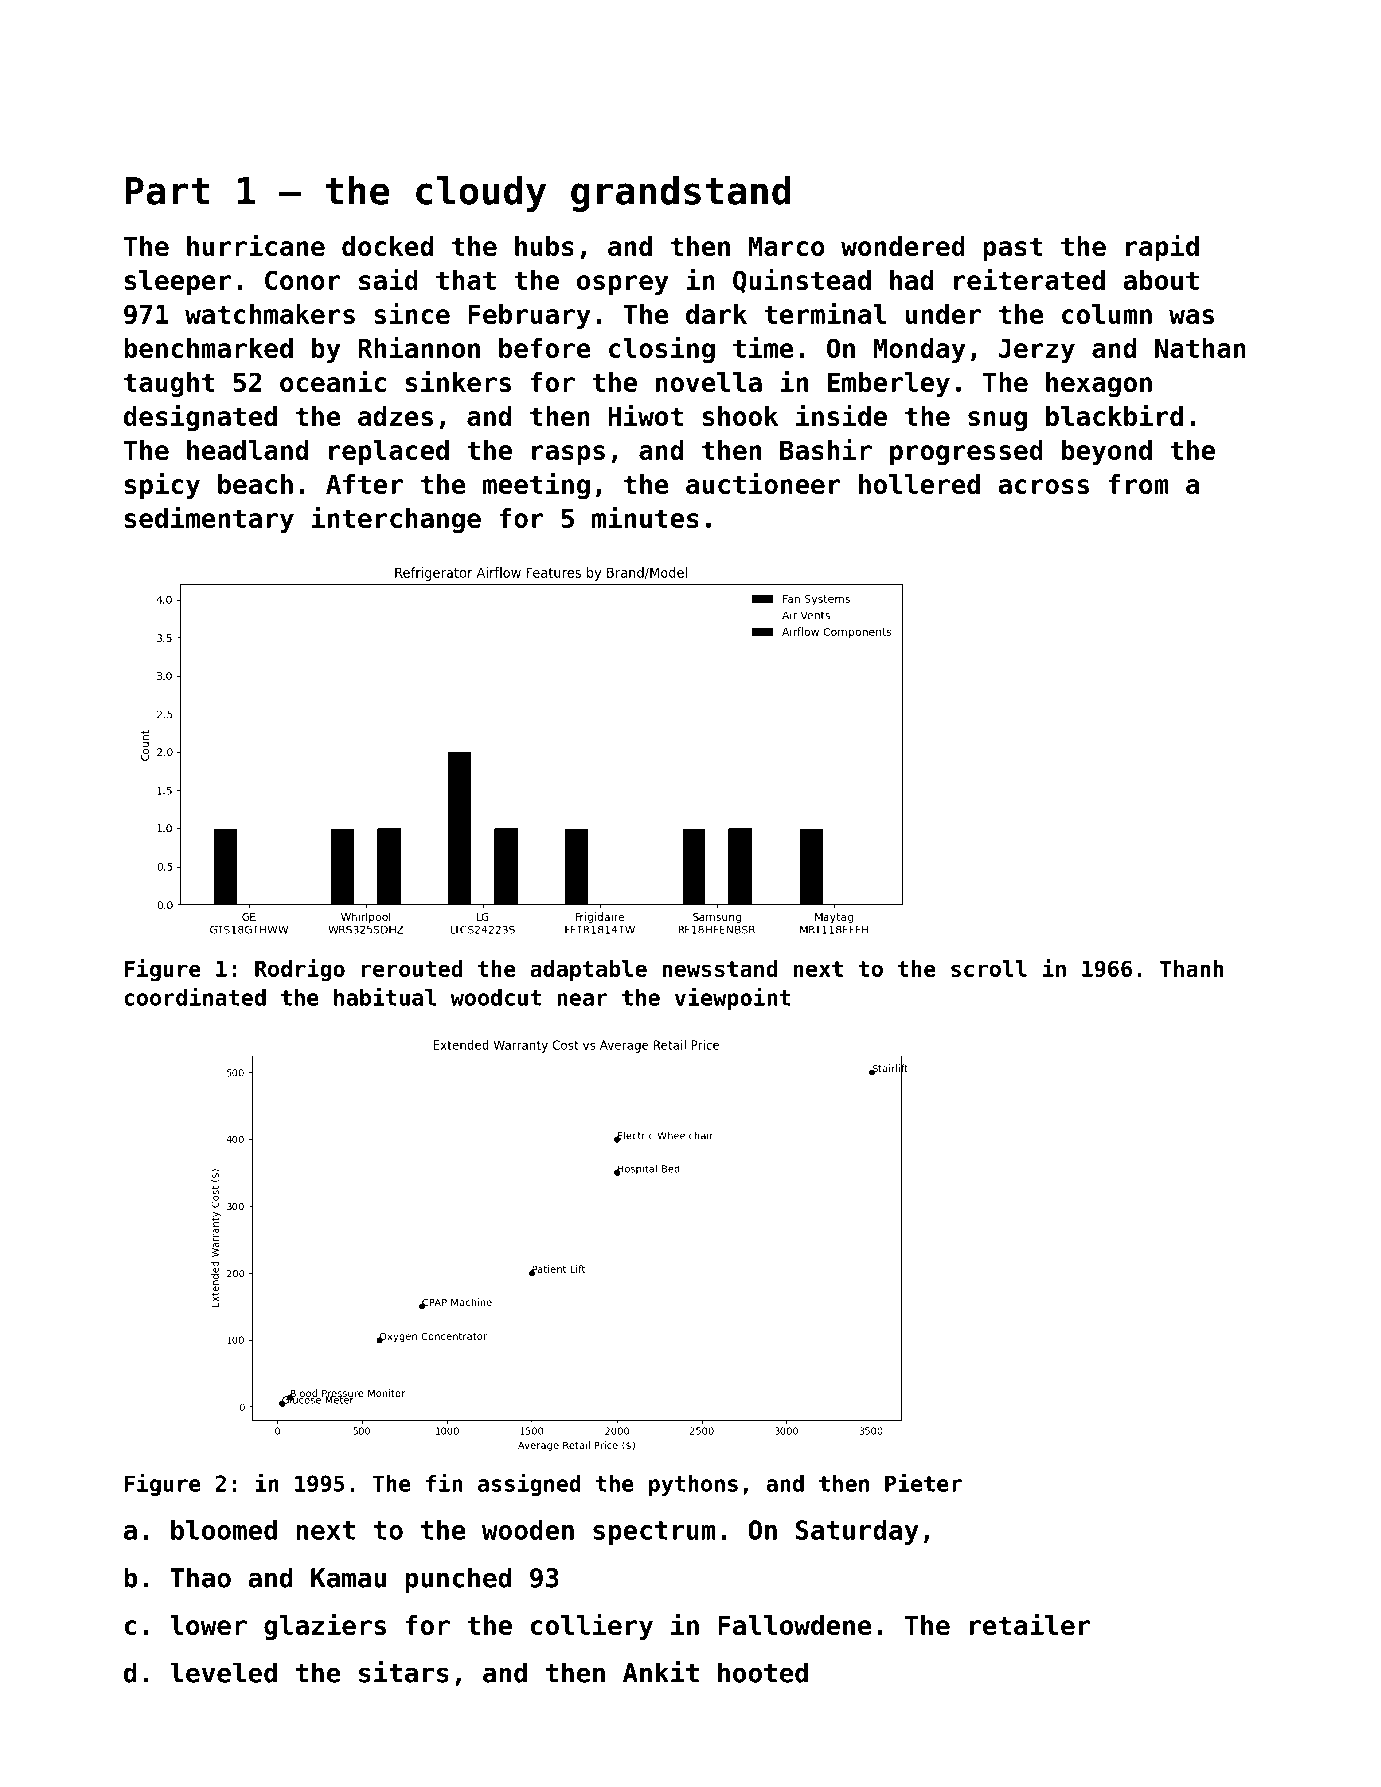 The image size is (1381, 1787). Describe the element at coordinates (385, 997) in the document. I see `habitual` at that location.
